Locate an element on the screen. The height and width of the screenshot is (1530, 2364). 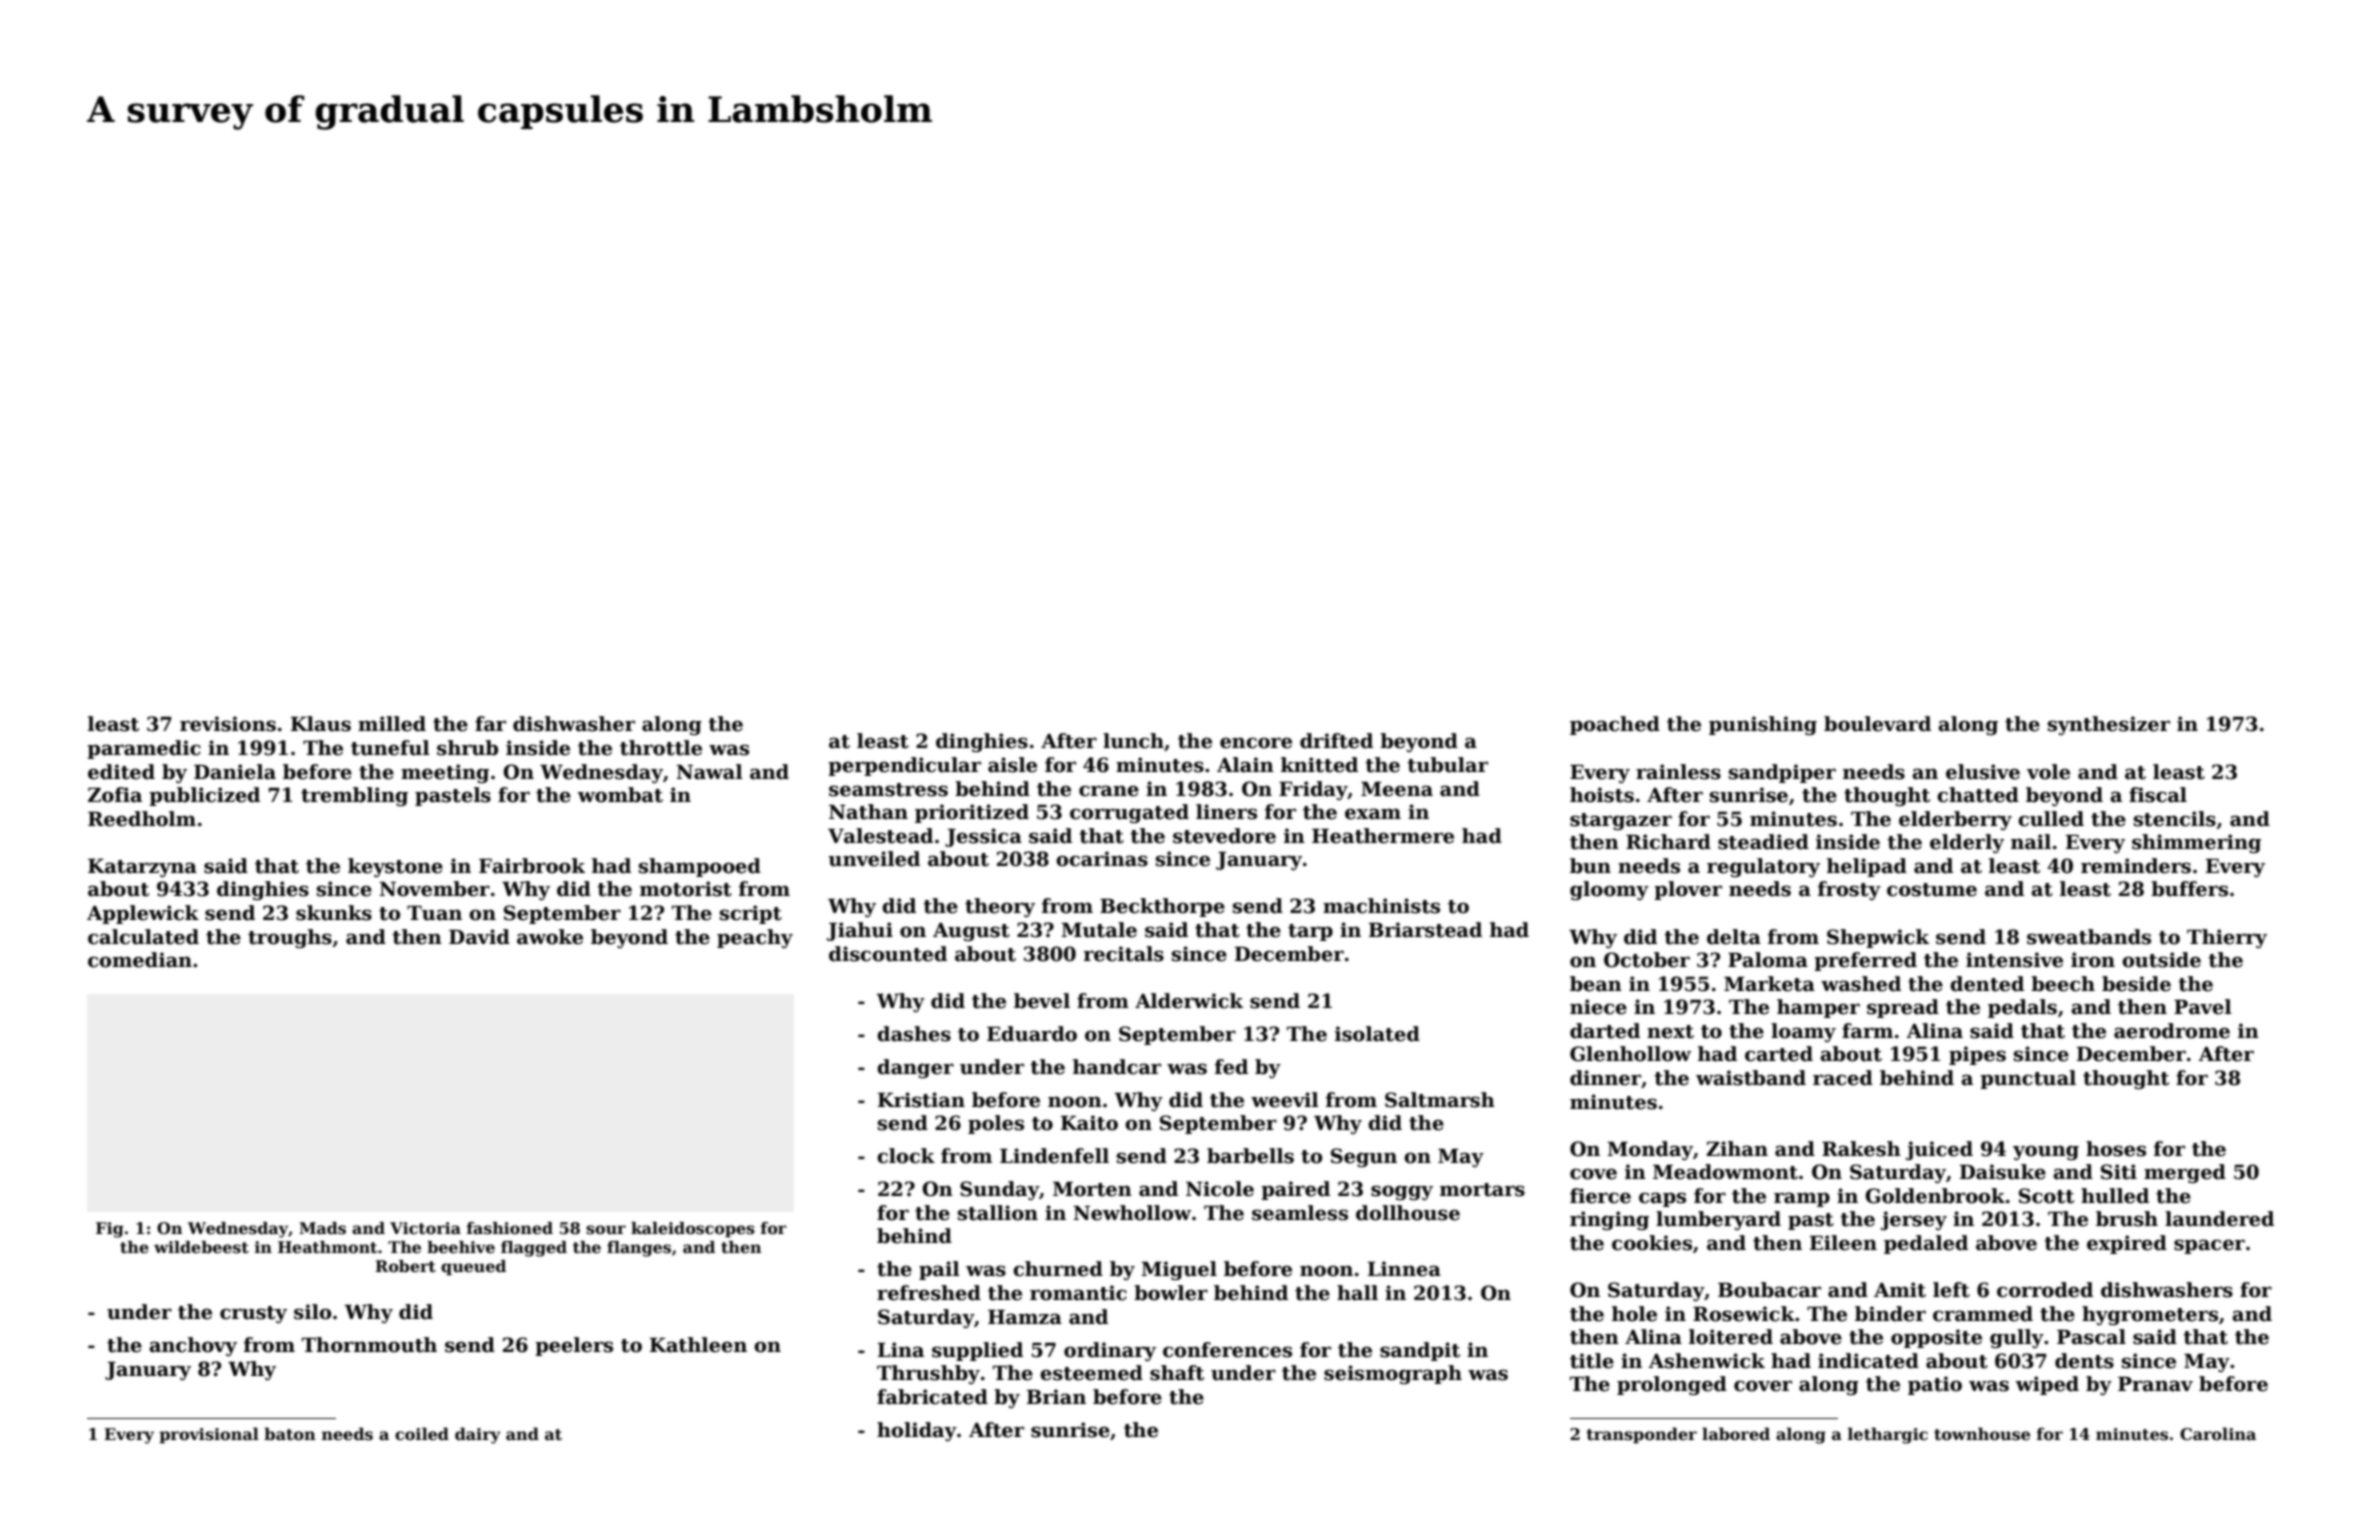
Lindenfell is located at coordinates (1054, 1156).
